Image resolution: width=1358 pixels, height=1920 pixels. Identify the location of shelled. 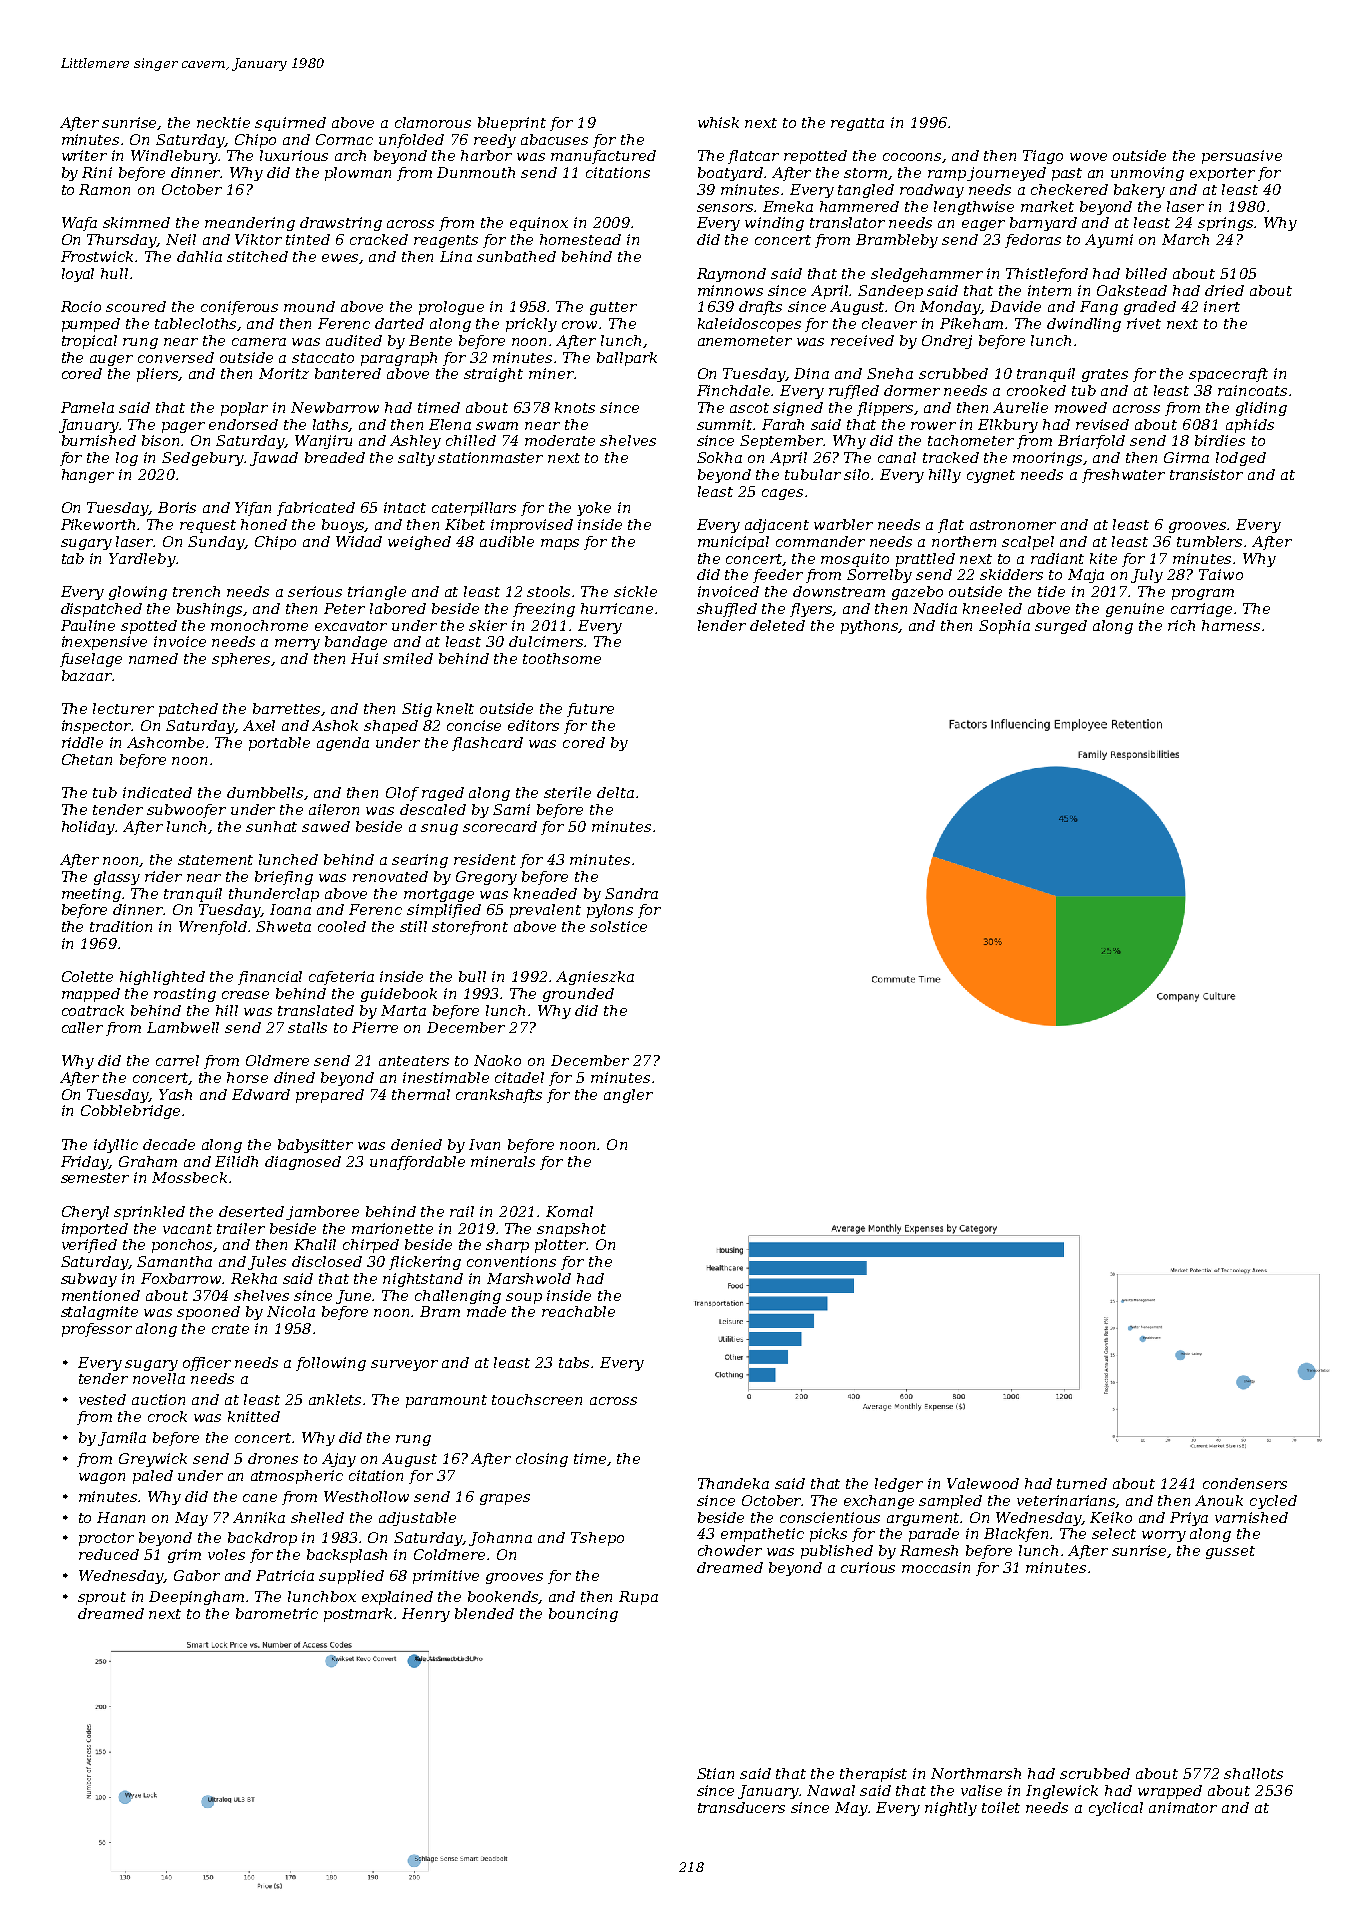
(317, 1517).
